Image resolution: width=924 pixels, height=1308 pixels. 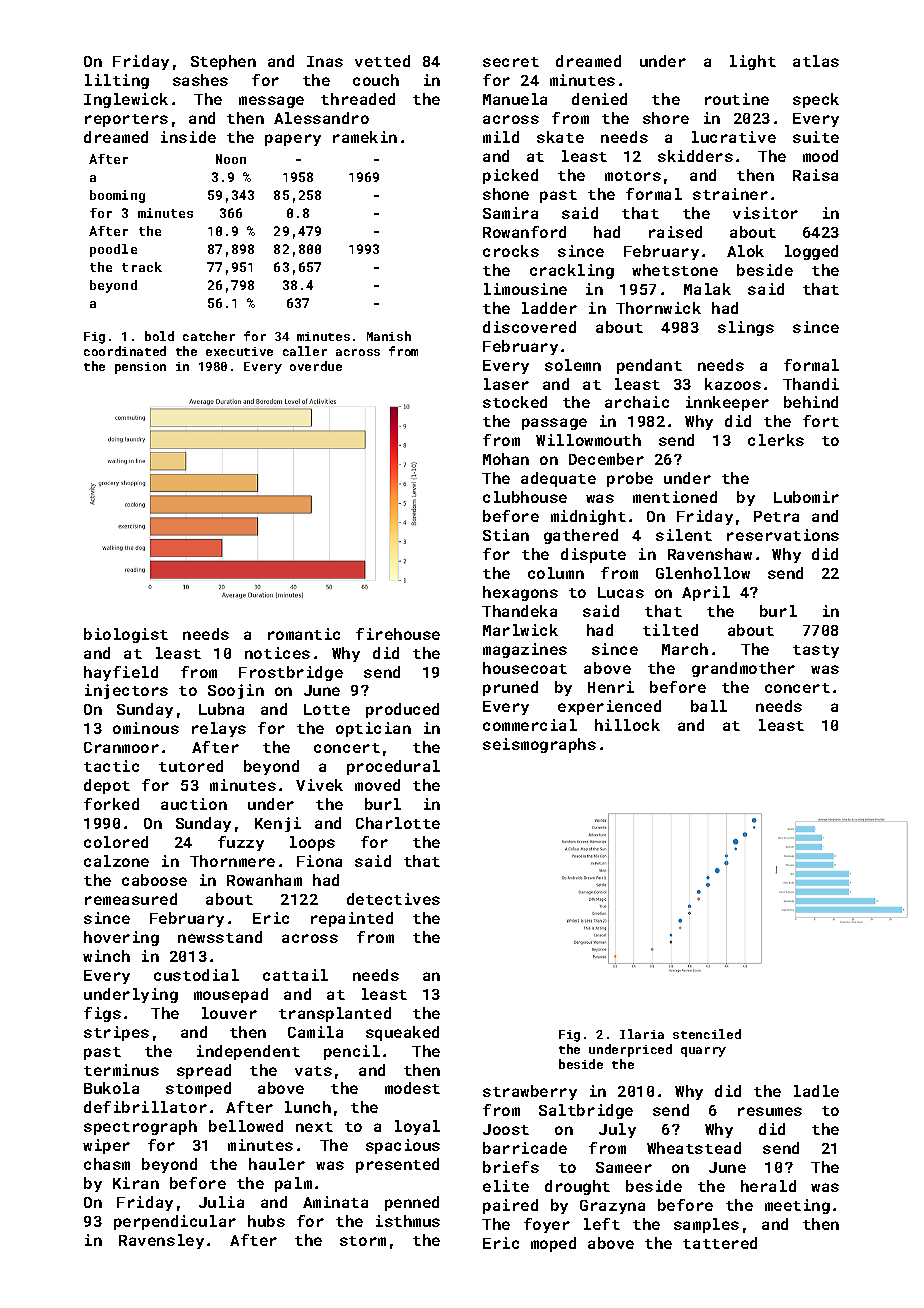 What do you see at coordinates (816, 61) in the image?
I see `atlas` at bounding box center [816, 61].
